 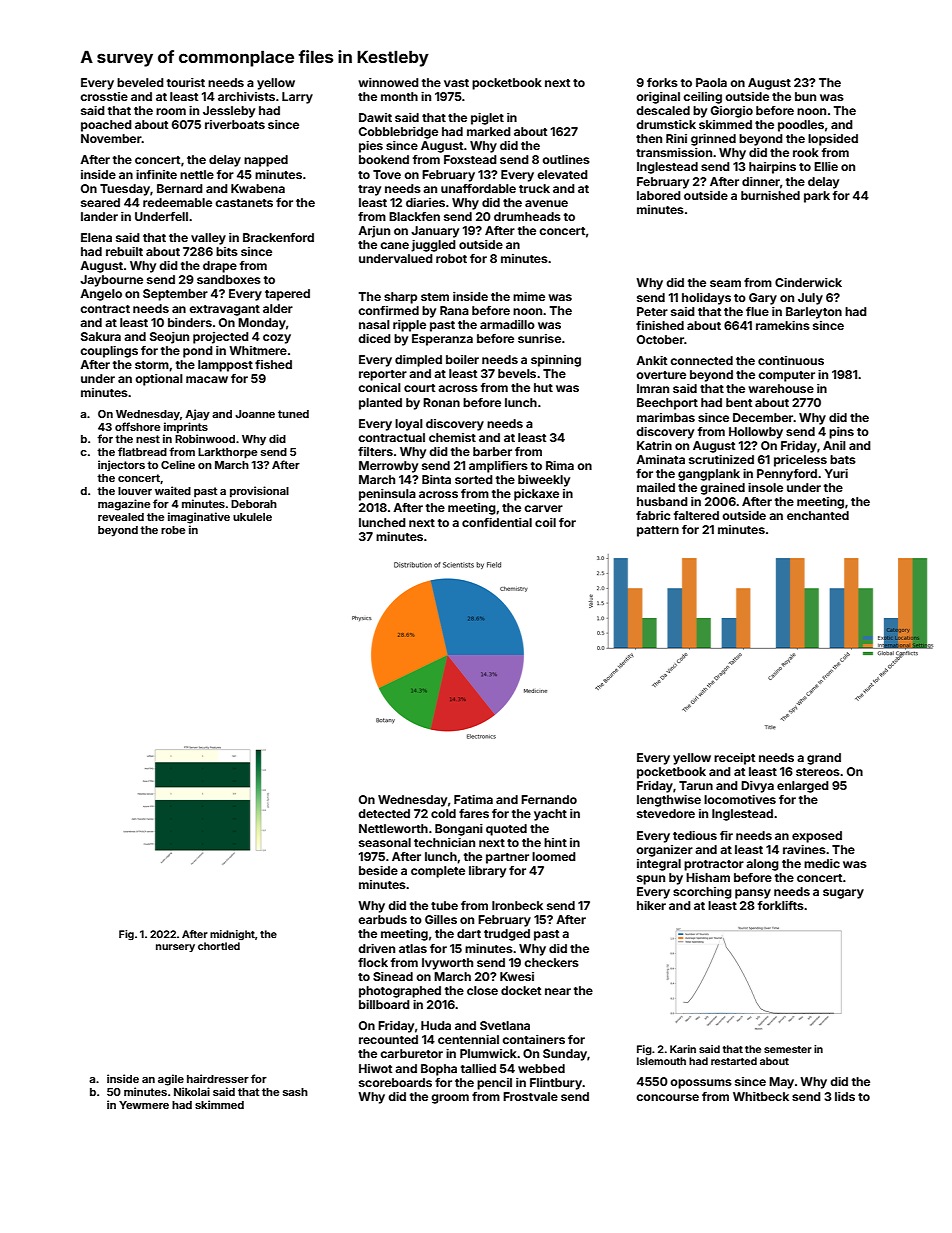 I want to click on detected, so click(x=384, y=813).
